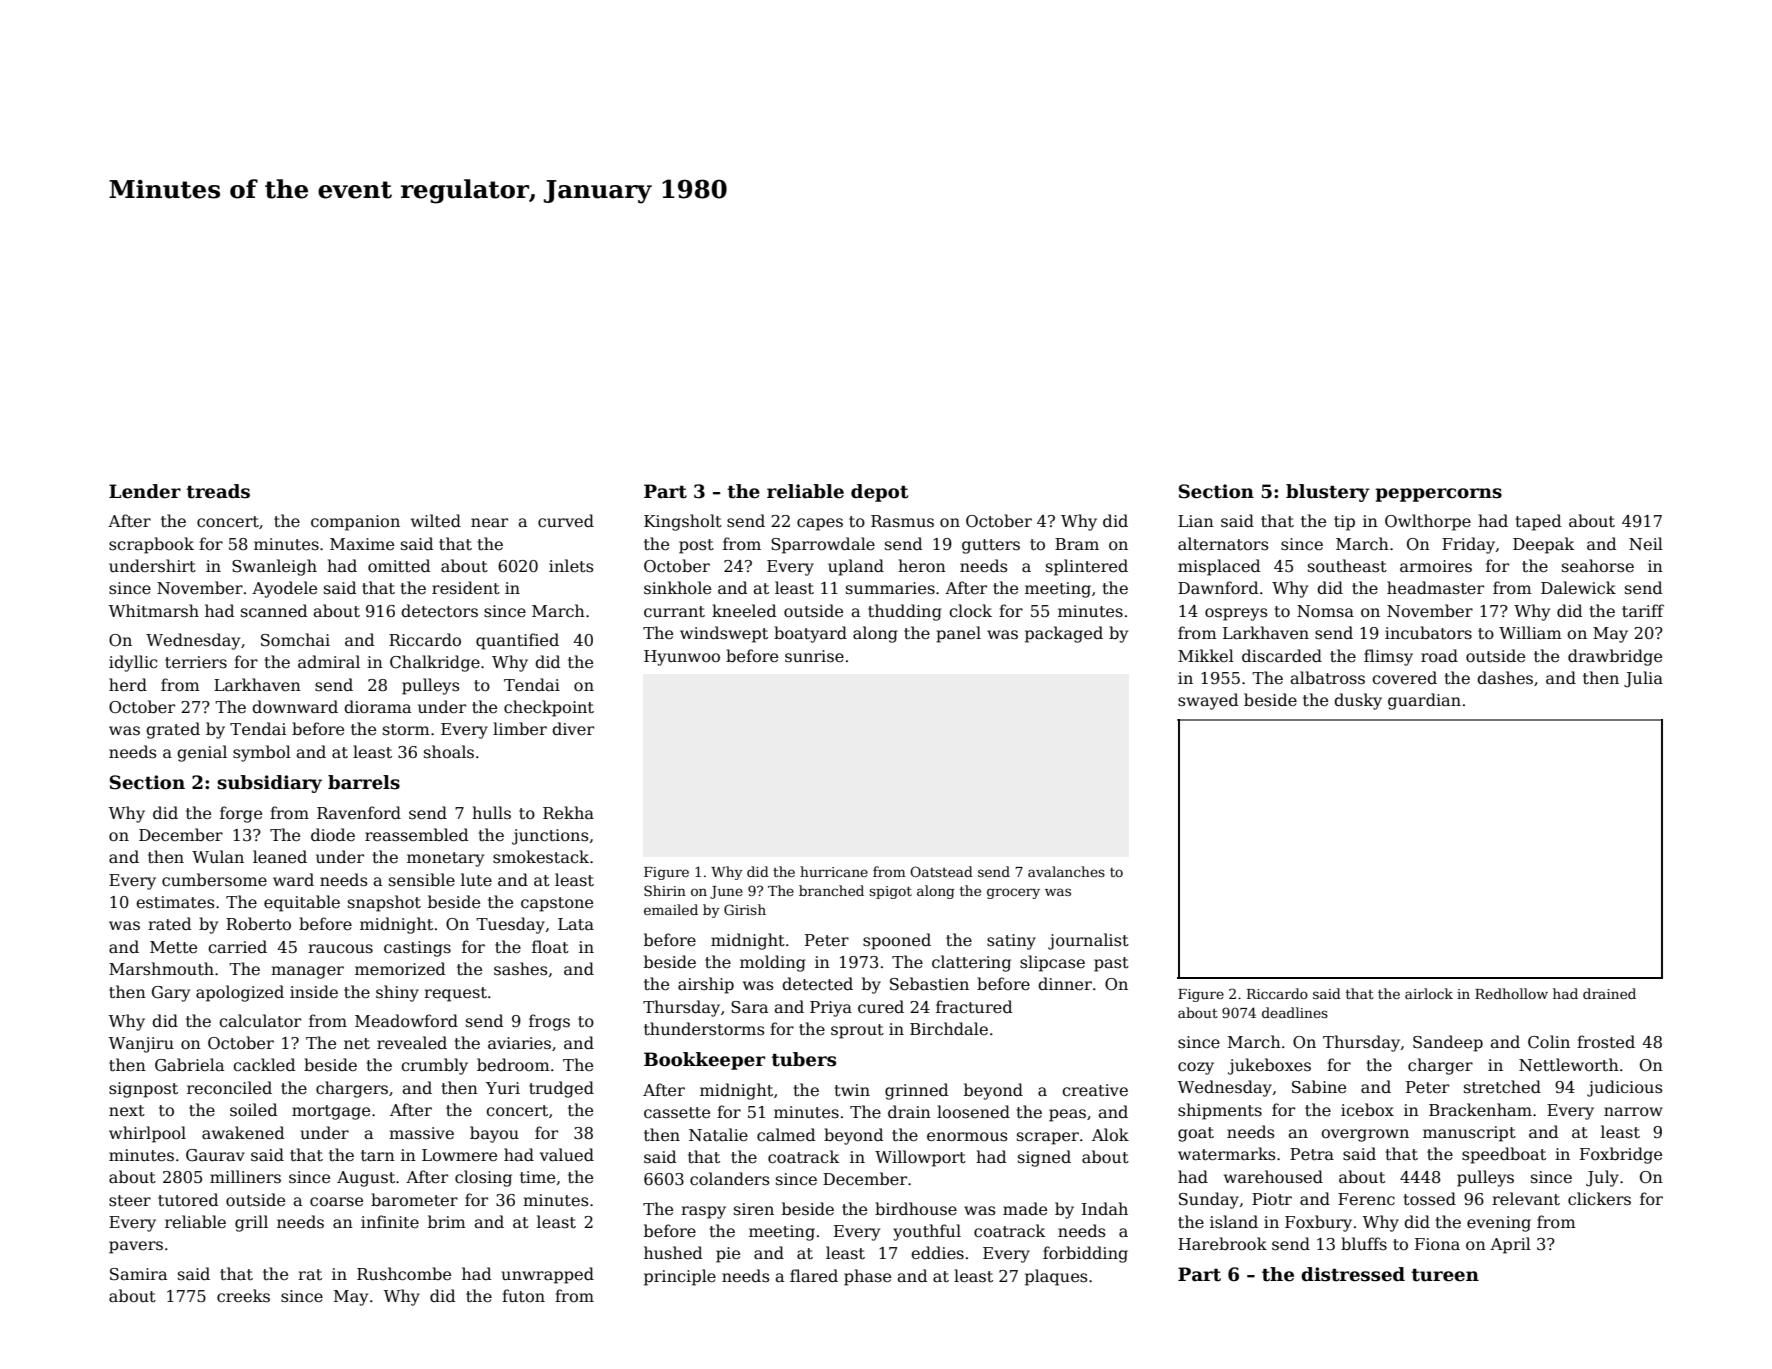 The image size is (1772, 1369). I want to click on peppercorns, so click(1439, 495).
